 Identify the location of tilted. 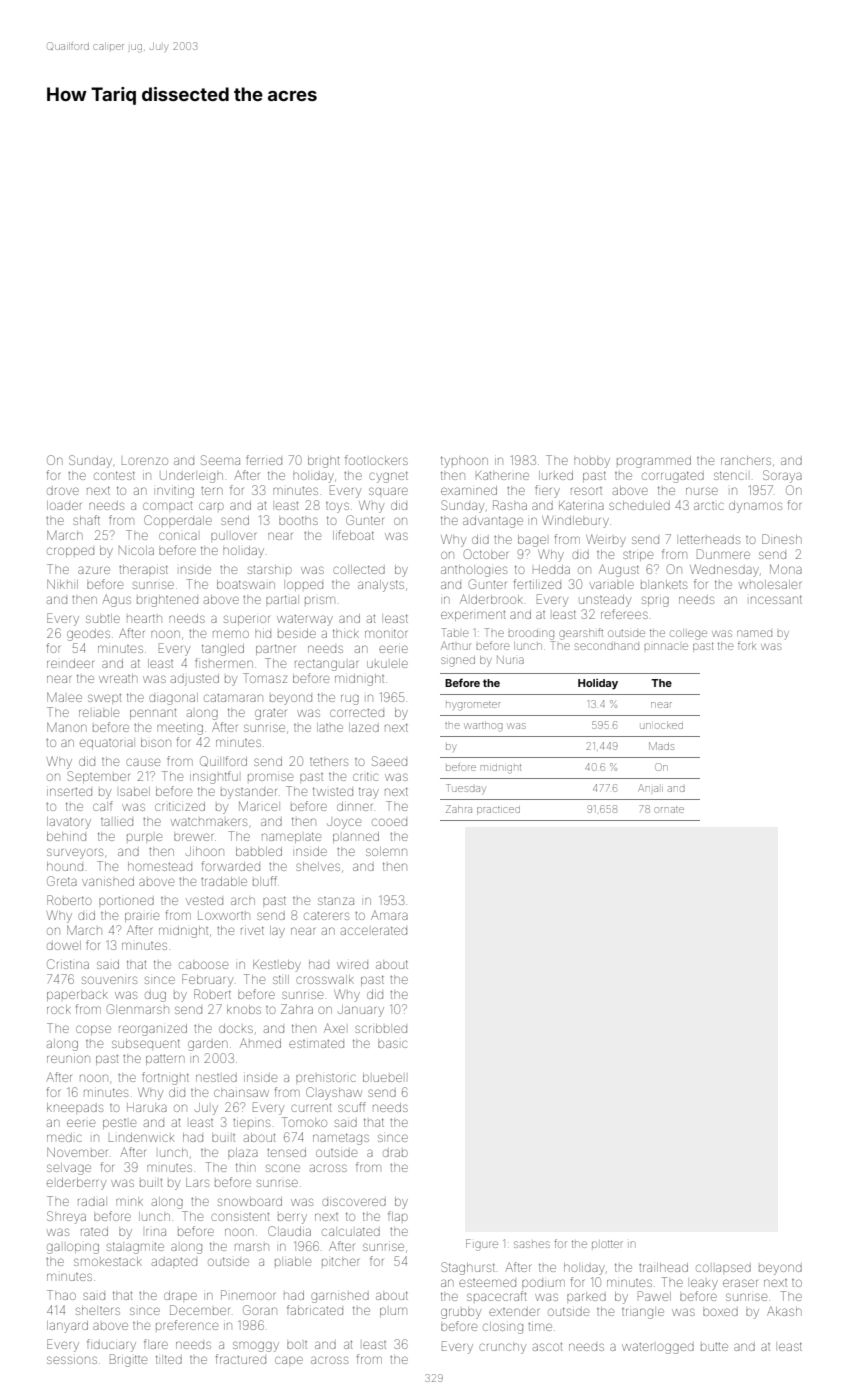
(169, 1359).
